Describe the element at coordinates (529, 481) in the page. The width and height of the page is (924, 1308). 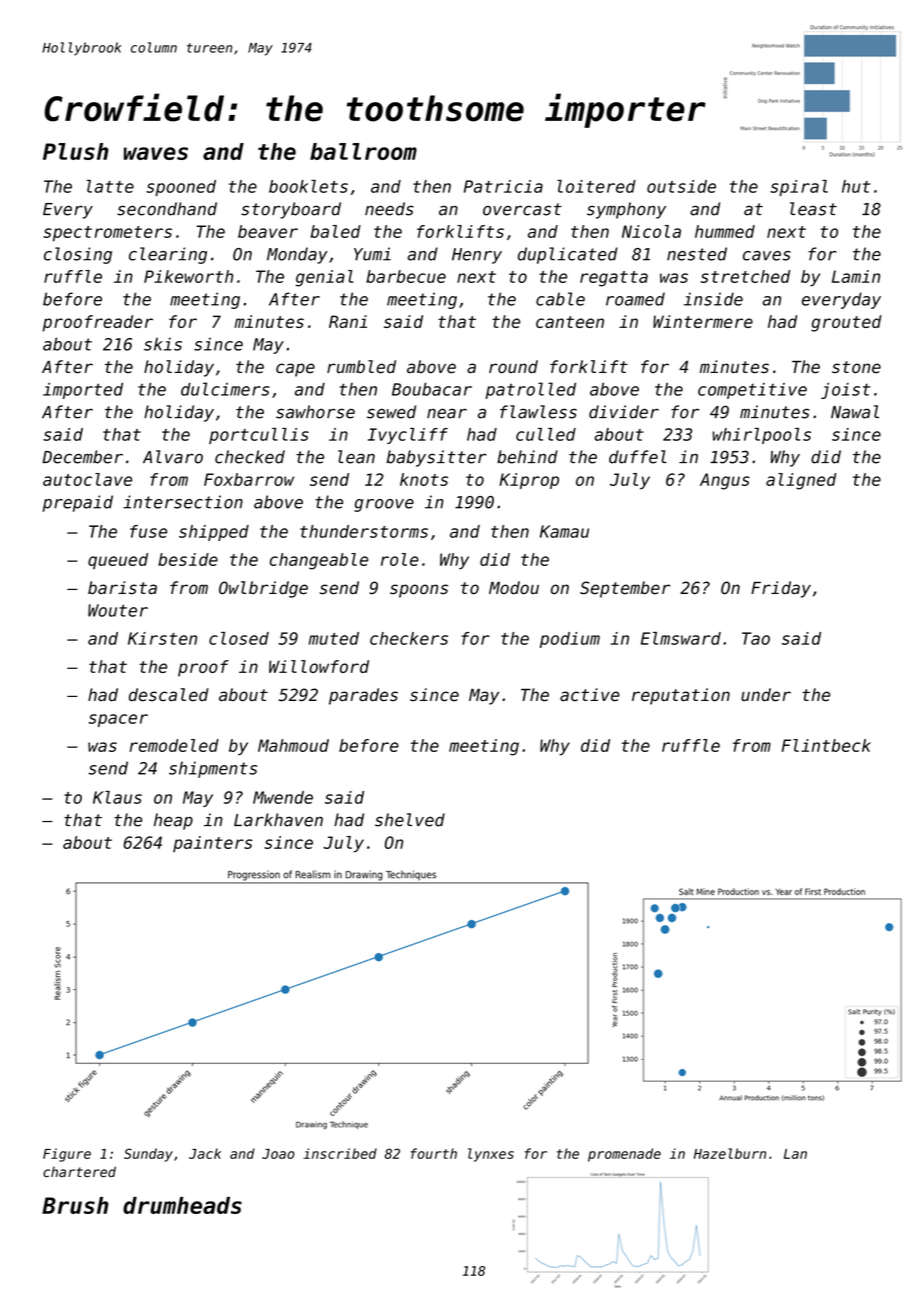
I see `Kiprop` at that location.
